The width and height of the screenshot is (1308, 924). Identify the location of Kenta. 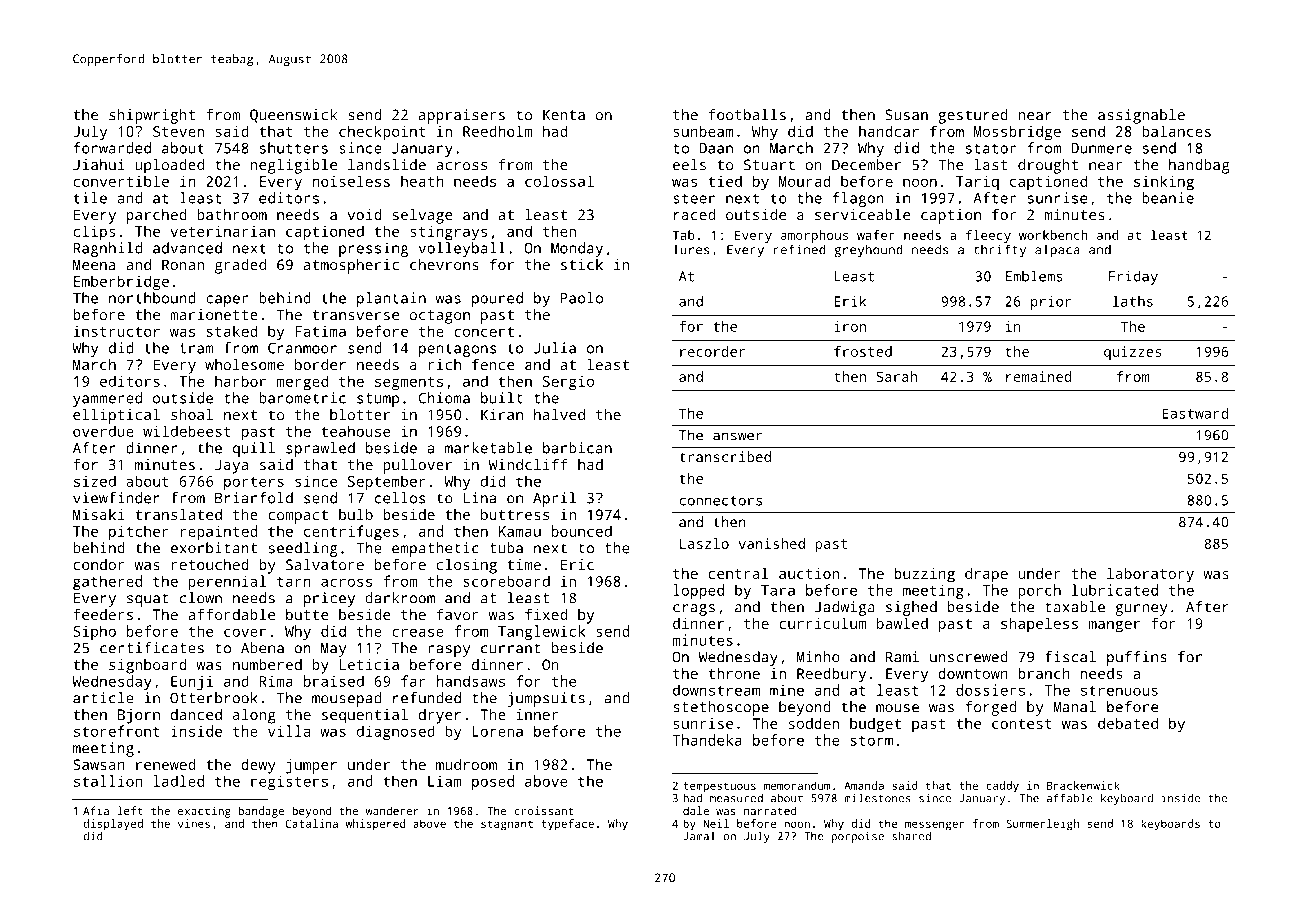
(564, 115).
